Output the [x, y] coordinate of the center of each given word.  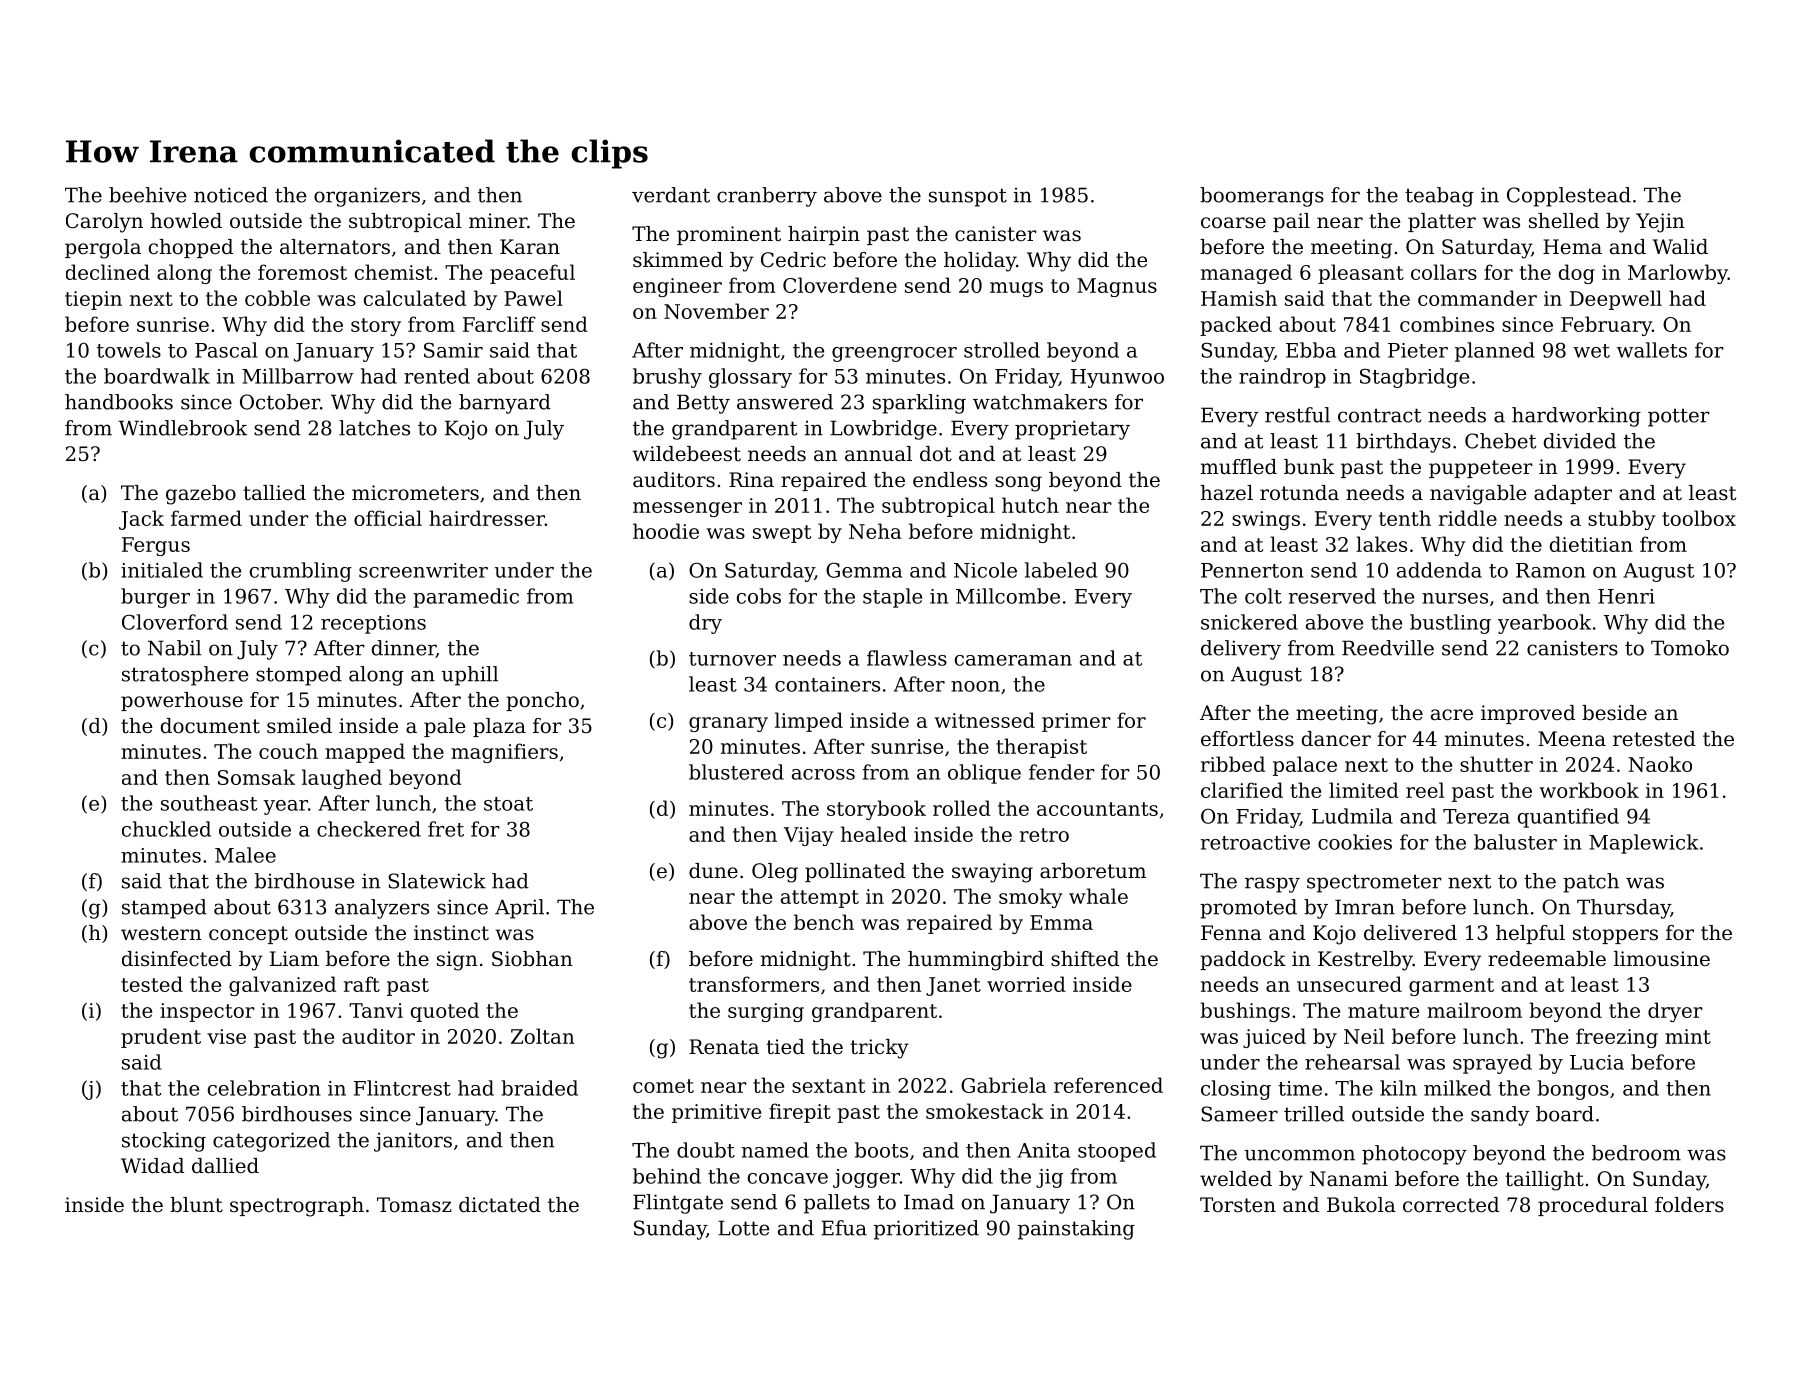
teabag [1439, 197]
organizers [367, 197]
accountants [1097, 809]
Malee [245, 855]
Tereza [1476, 816]
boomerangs [1262, 197]
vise [226, 1036]
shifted [1085, 959]
